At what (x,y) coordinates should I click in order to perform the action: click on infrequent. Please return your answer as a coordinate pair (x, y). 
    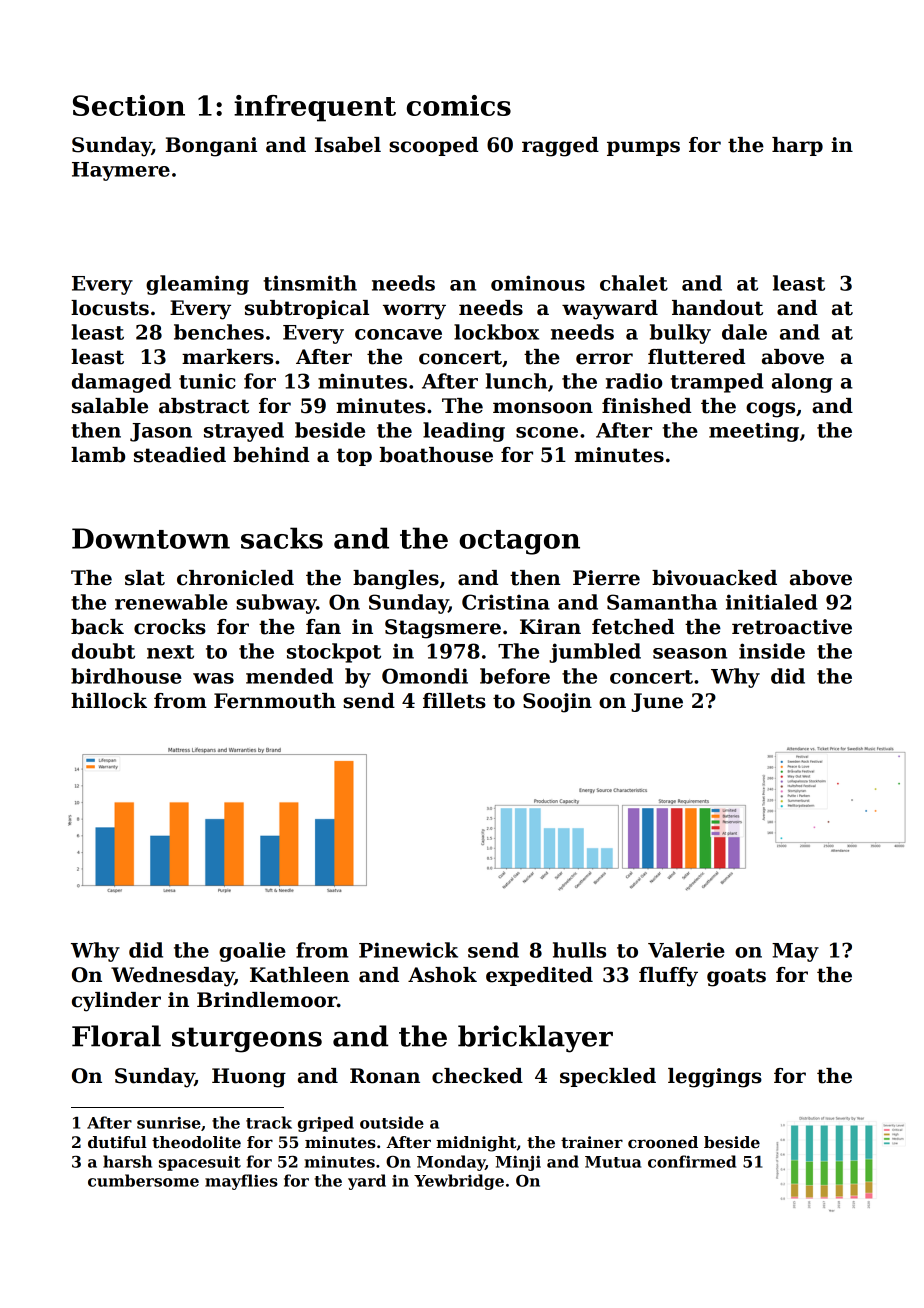
    Looking at the image, I should click on (315, 108).
